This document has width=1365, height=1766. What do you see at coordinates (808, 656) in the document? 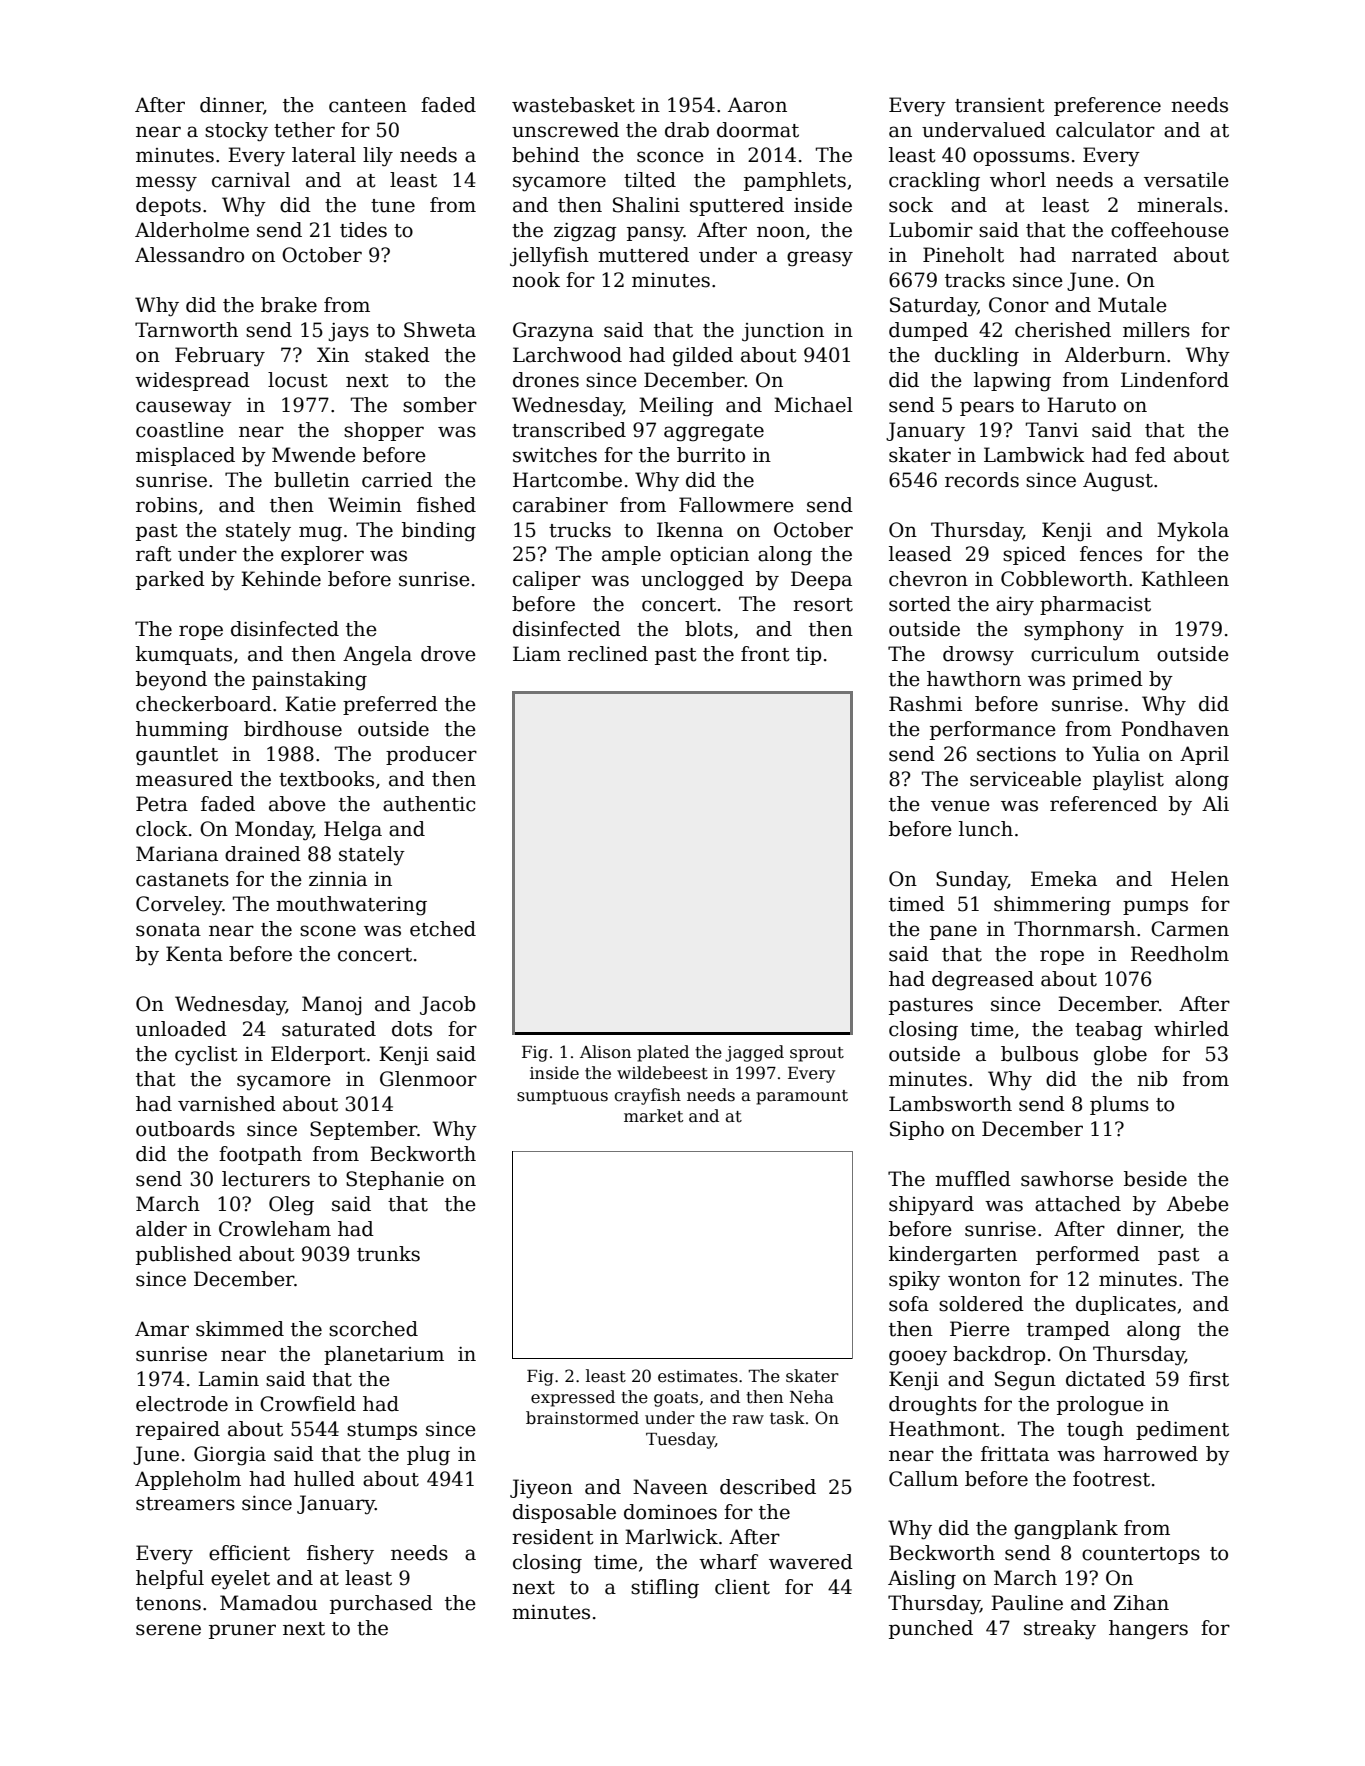
I see `tip` at bounding box center [808, 656].
